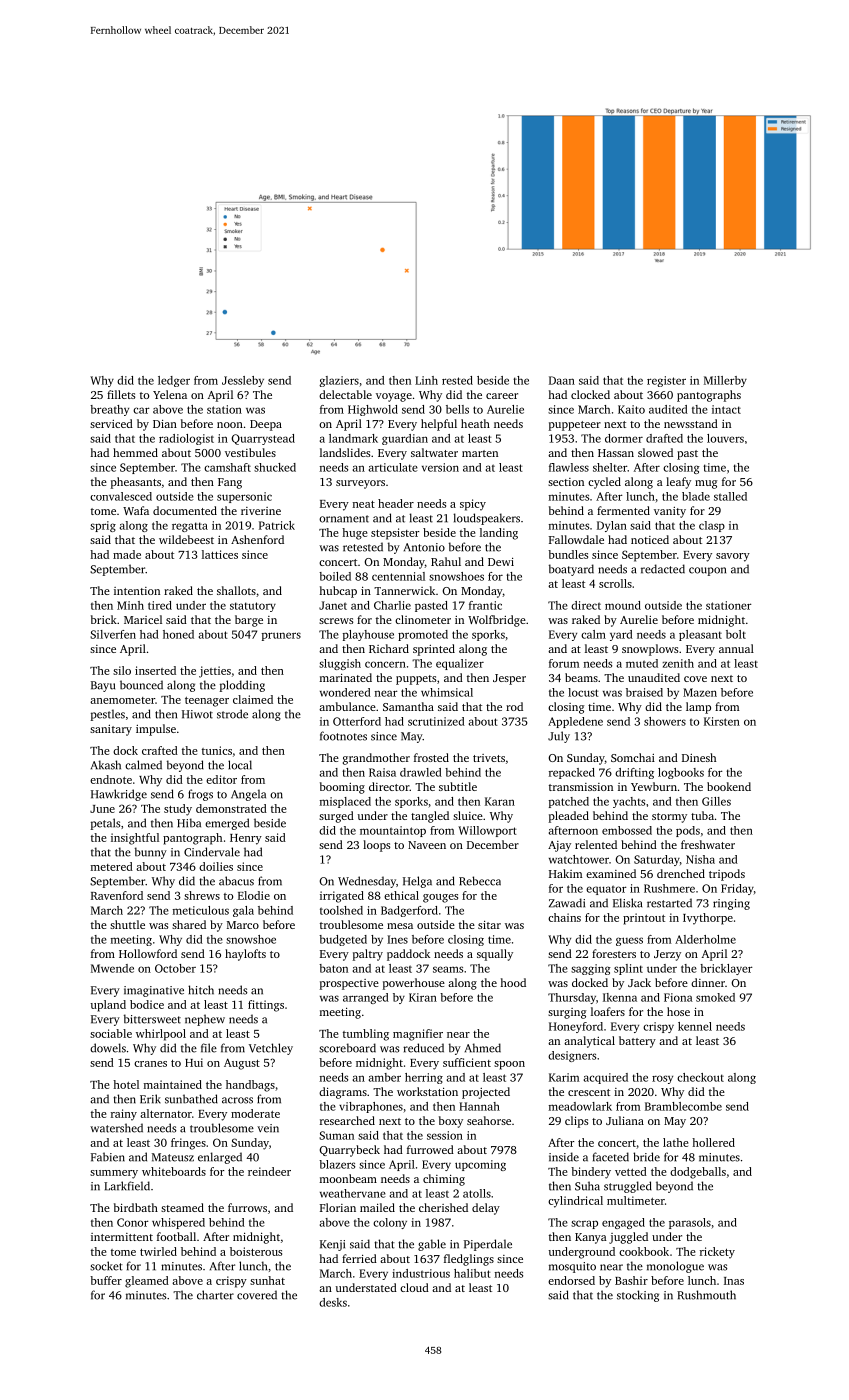  Describe the element at coordinates (625, 1120) in the screenshot. I see `Juliana` at that location.
